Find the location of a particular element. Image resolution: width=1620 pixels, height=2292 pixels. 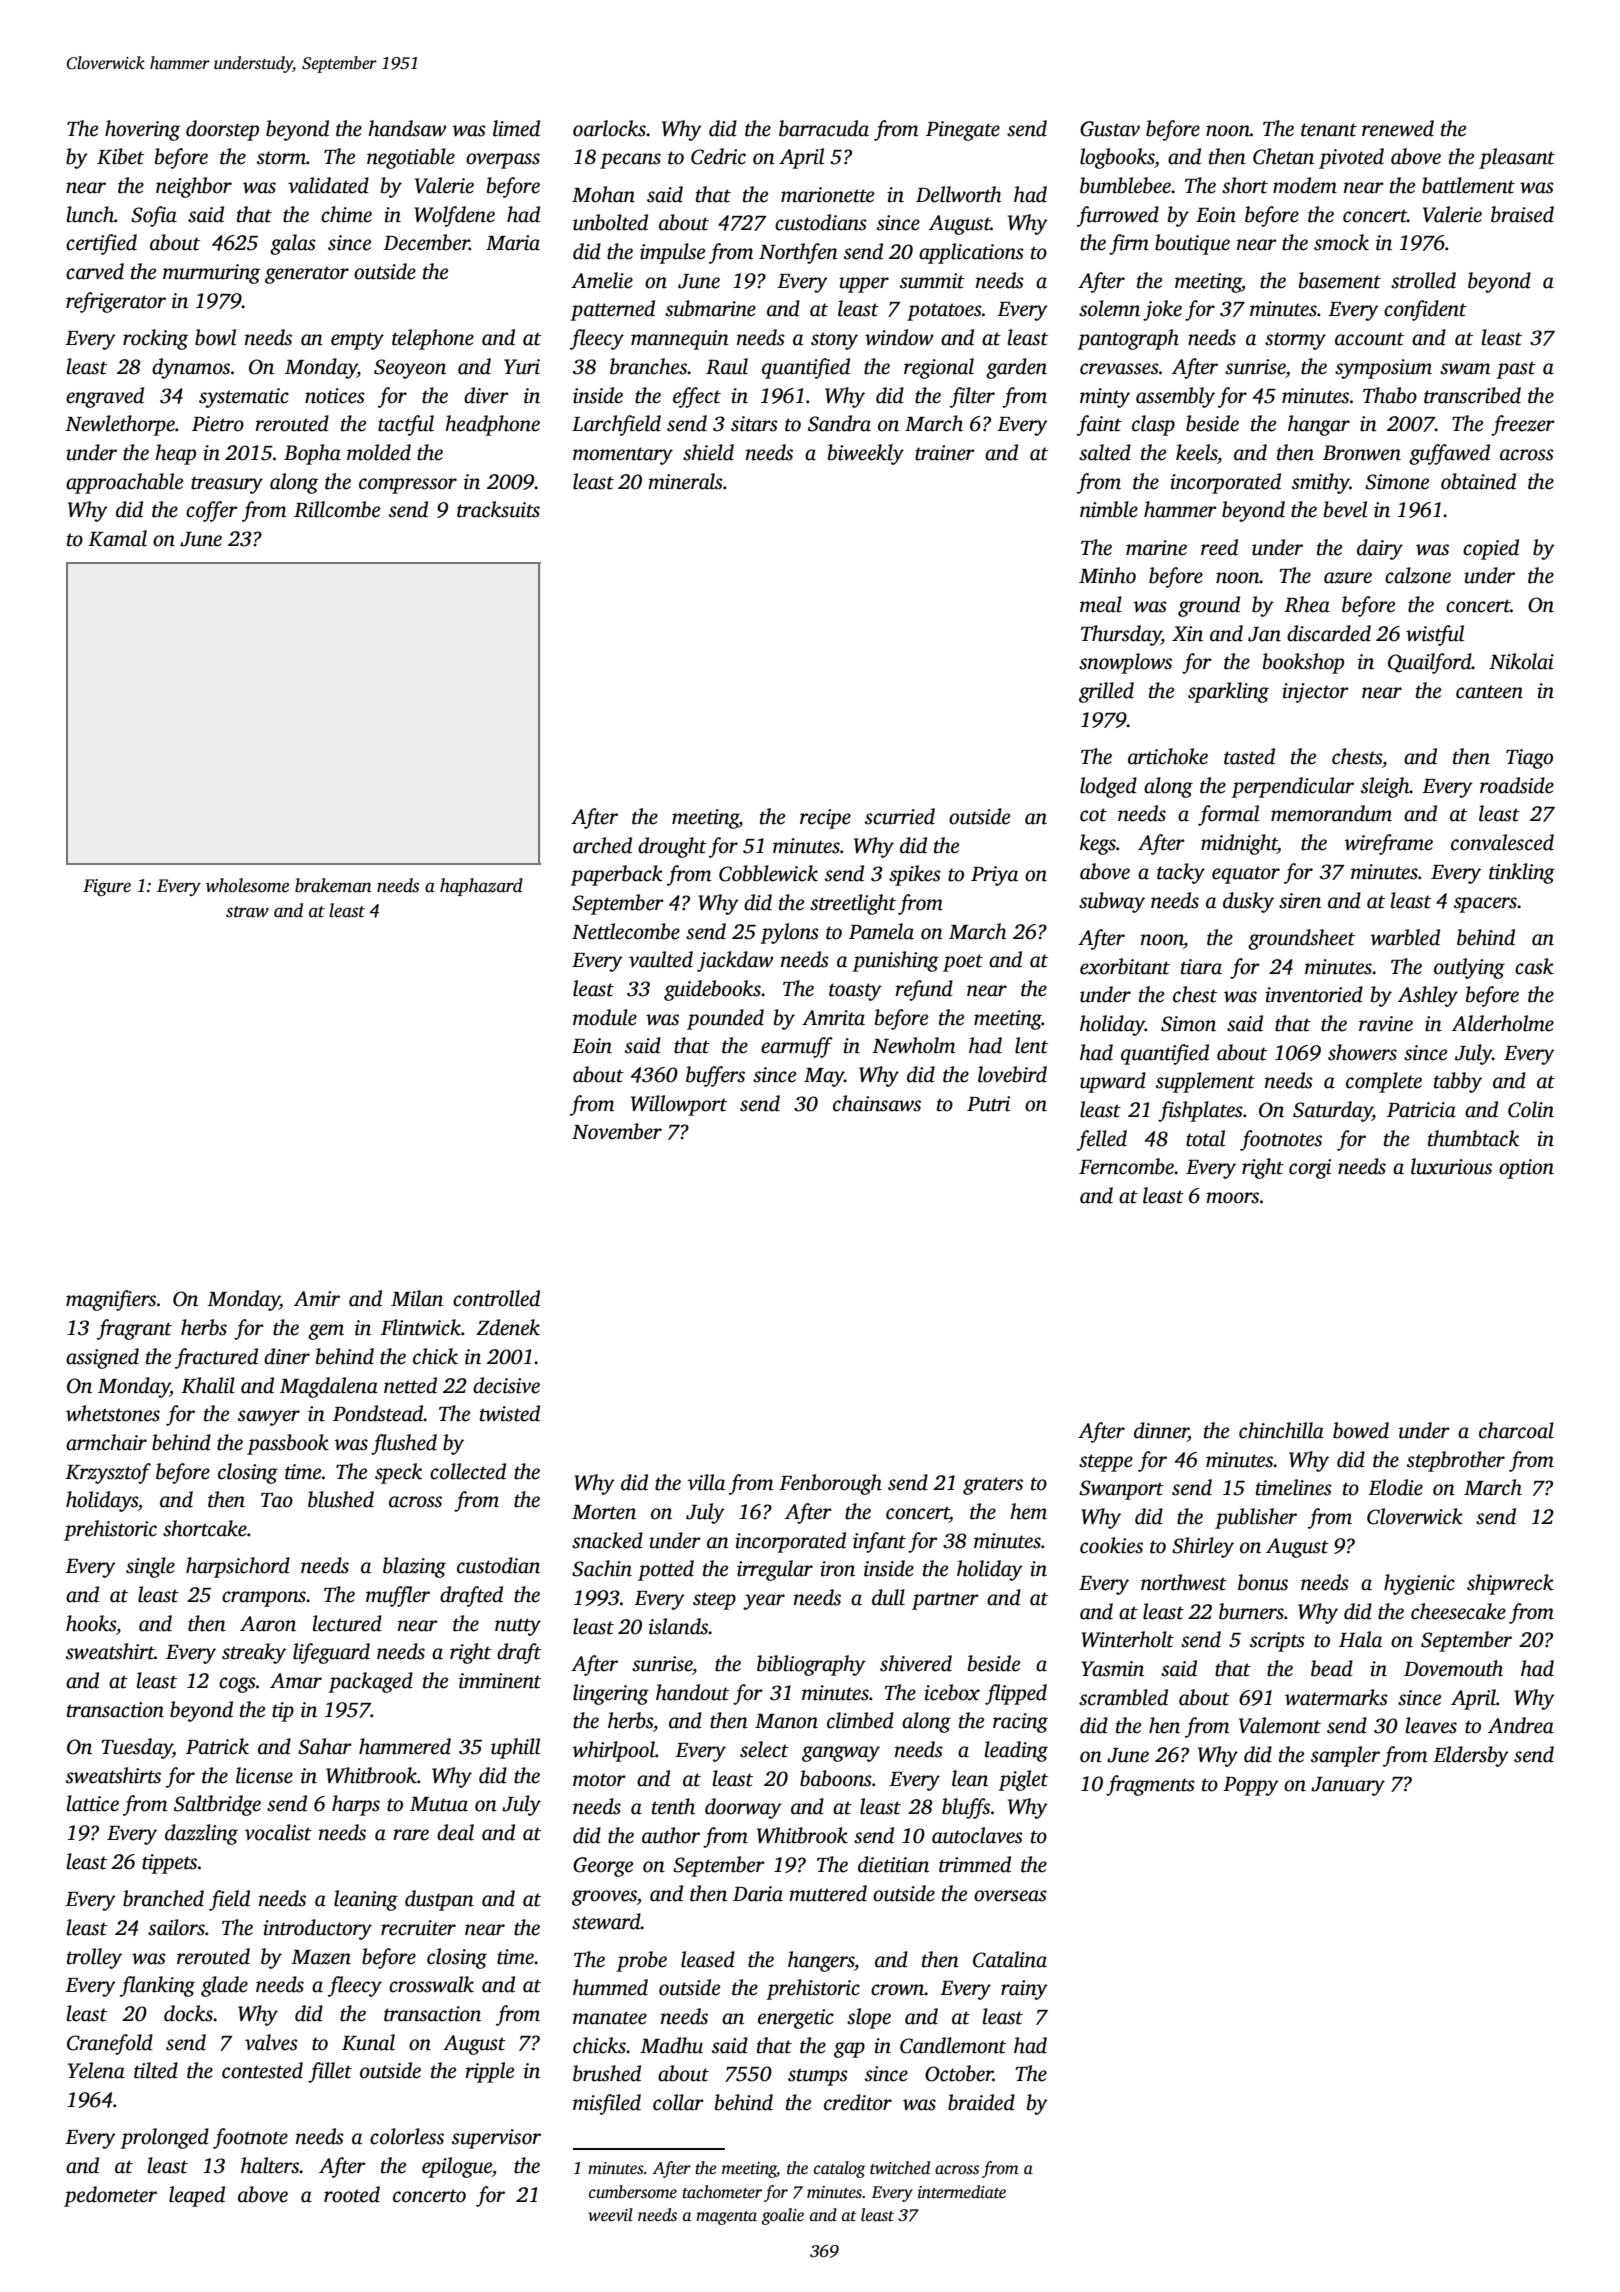

haphazard is located at coordinates (481, 887).
